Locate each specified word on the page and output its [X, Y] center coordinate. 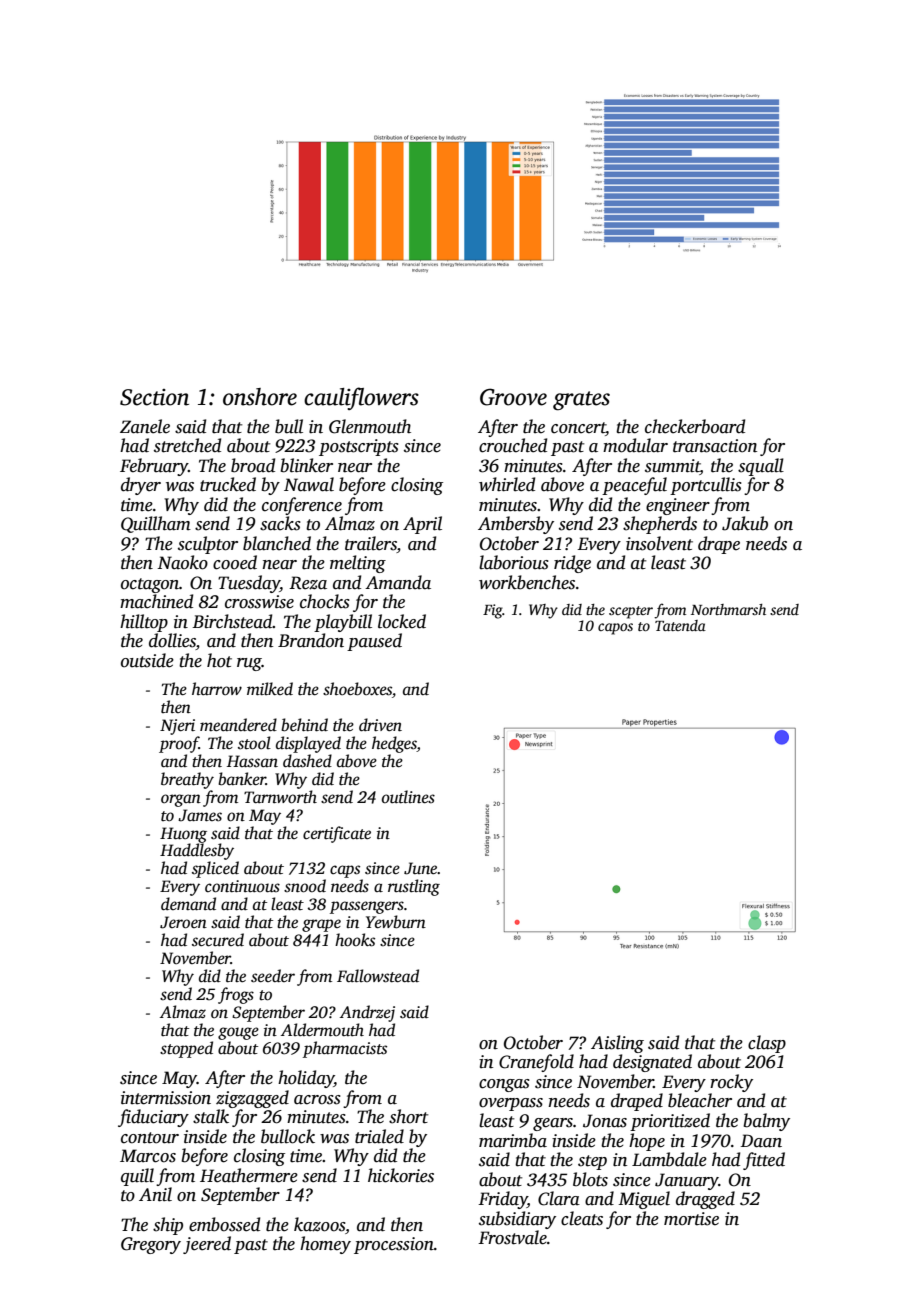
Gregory [151, 1245]
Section [154, 397]
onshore [260, 397]
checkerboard [695, 426]
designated [652, 1063]
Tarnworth [280, 797]
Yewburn [396, 922]
